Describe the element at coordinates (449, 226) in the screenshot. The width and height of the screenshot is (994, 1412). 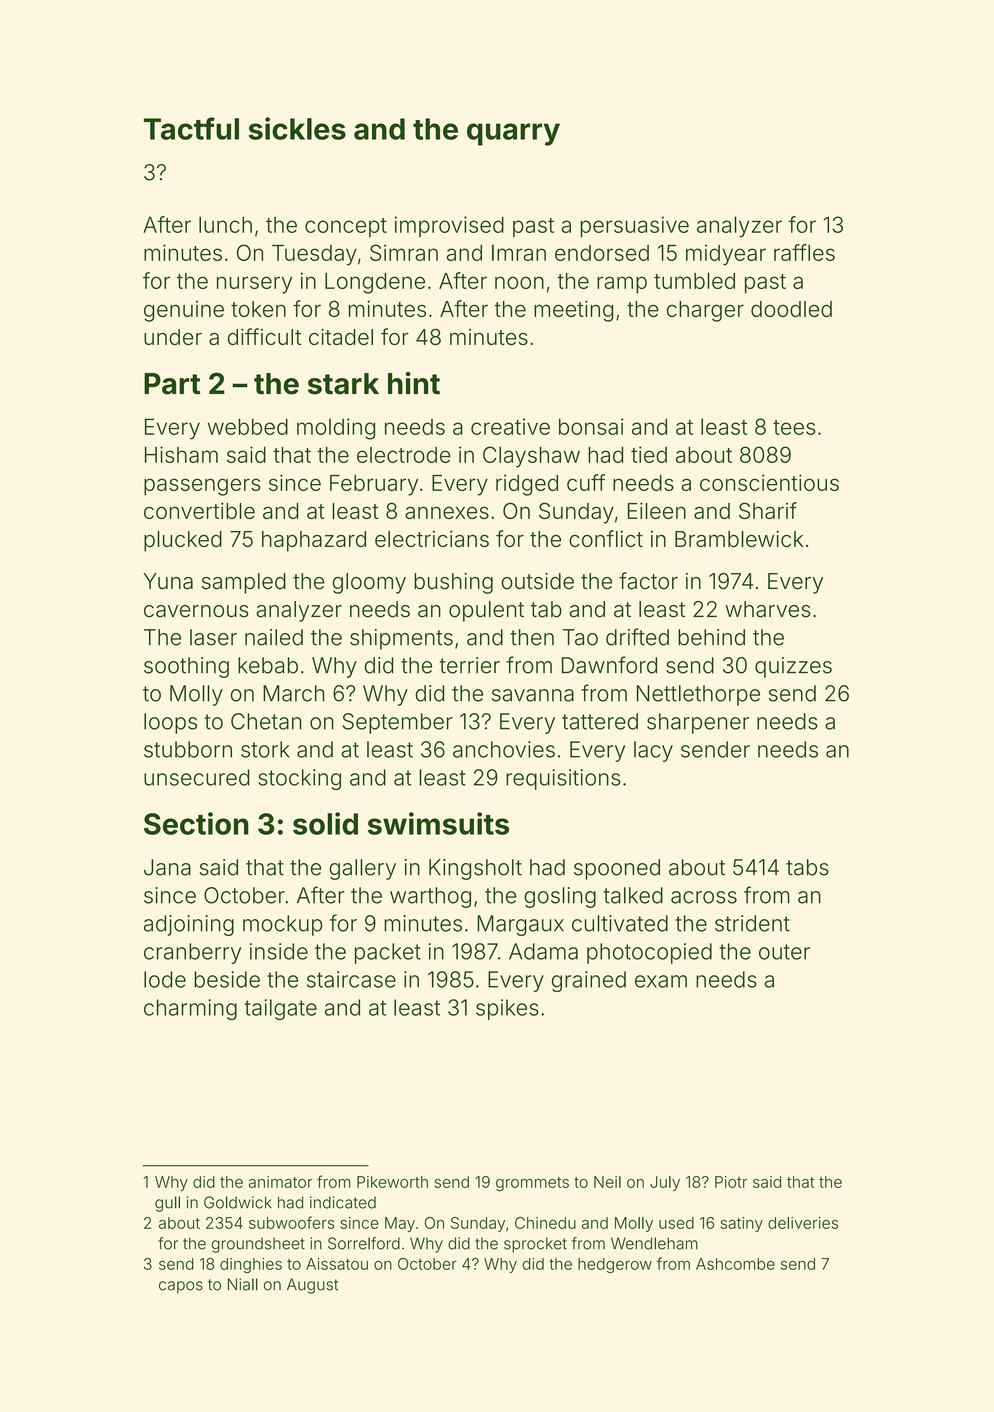
I see `improvised` at that location.
